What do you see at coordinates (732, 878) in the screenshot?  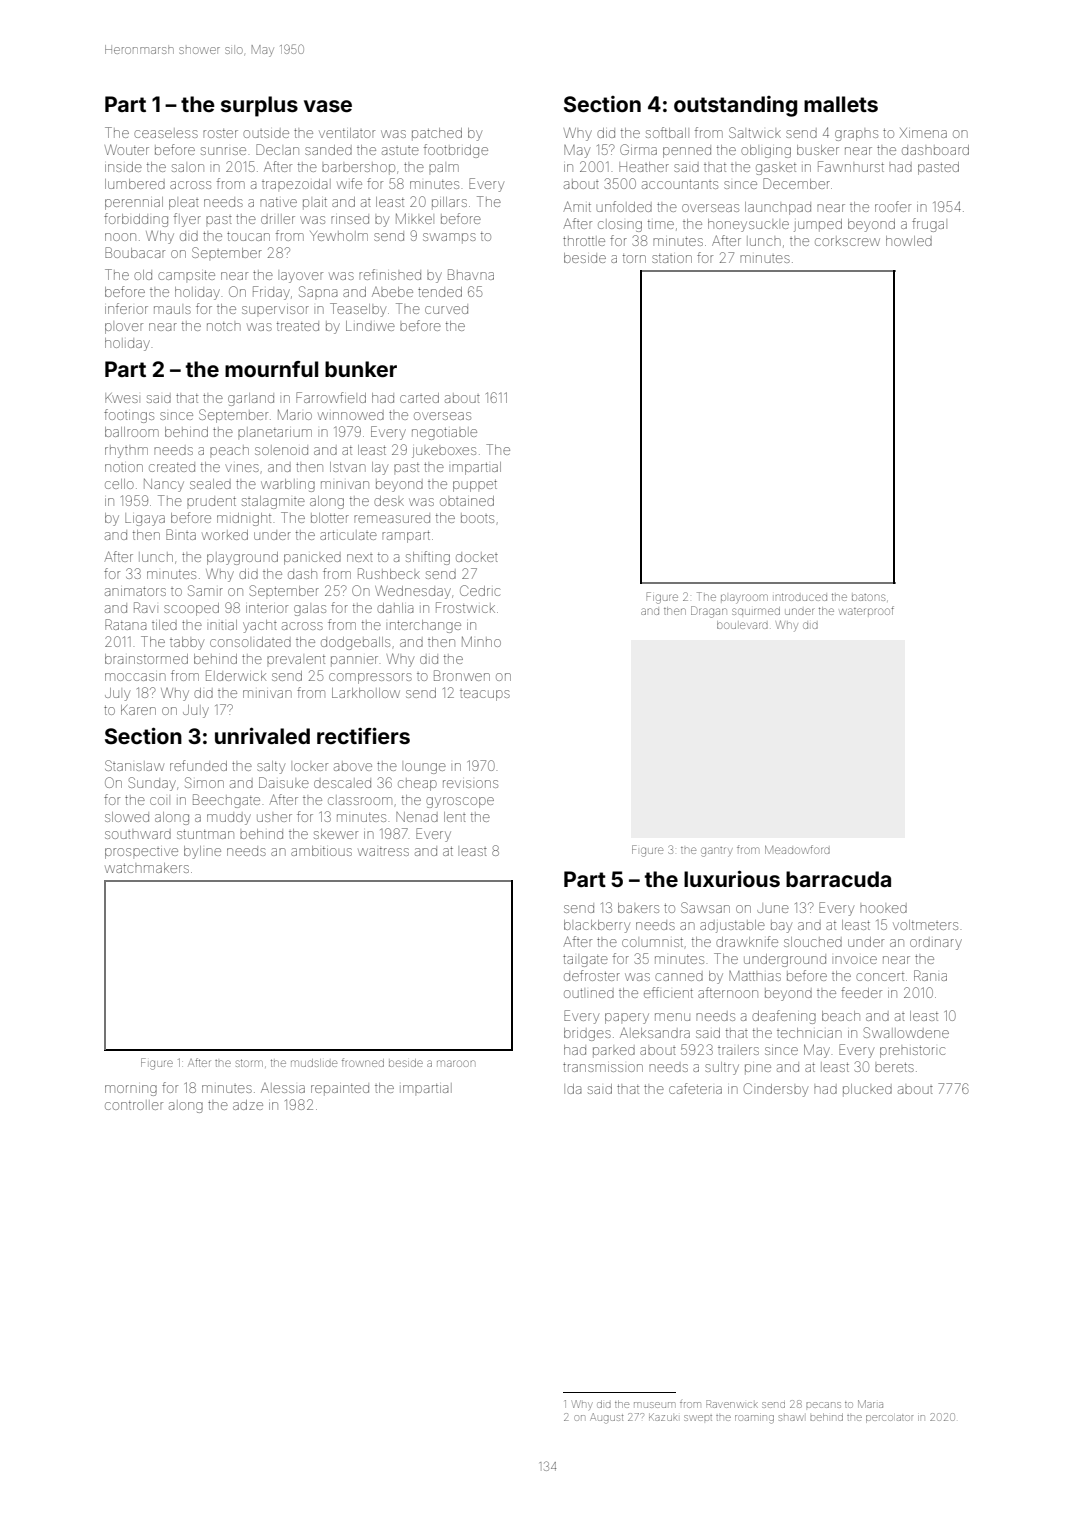 I see `luxurious` at bounding box center [732, 878].
